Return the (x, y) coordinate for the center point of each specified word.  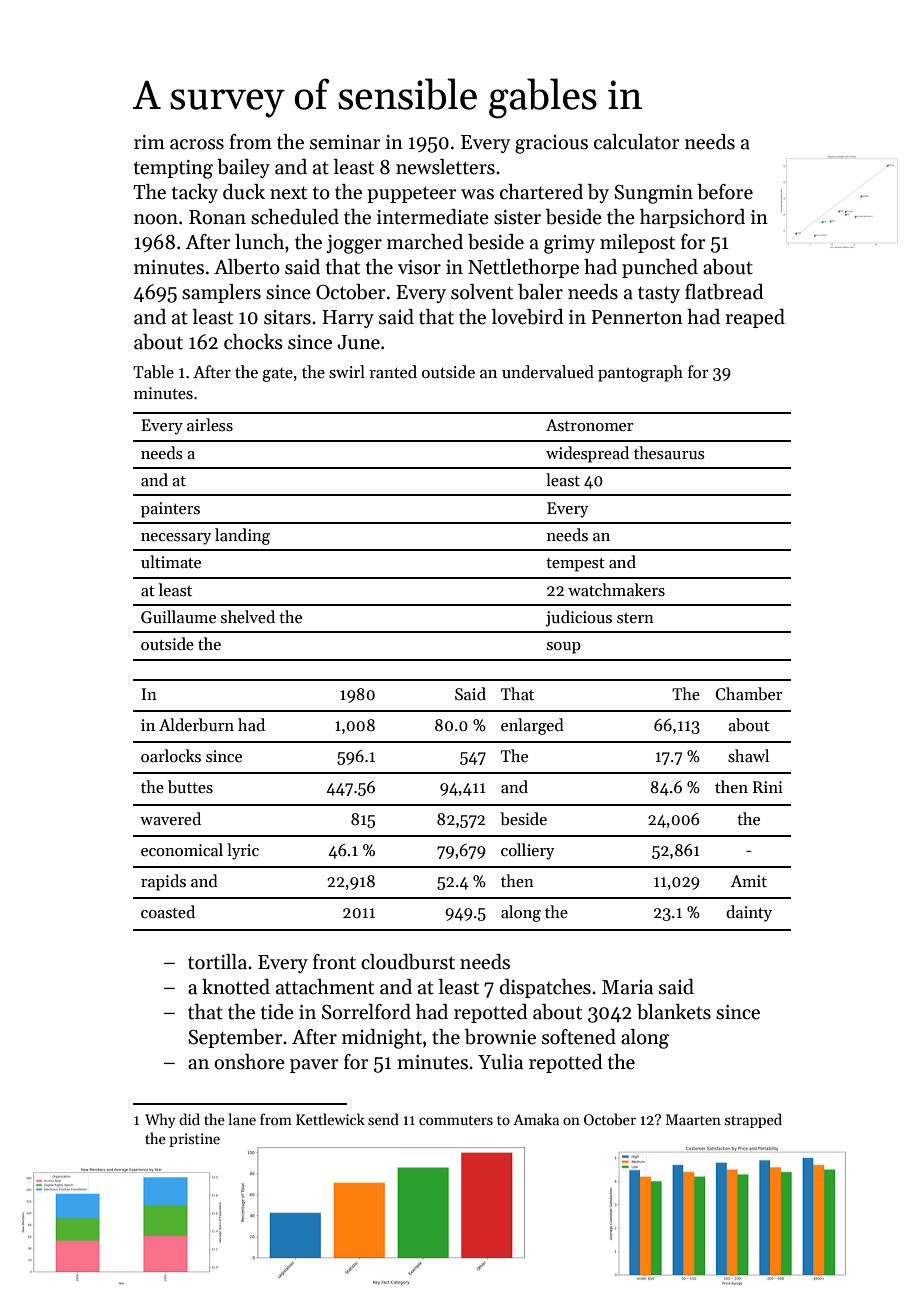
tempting (173, 169)
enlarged (532, 726)
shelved (248, 616)
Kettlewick (330, 1119)
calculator (637, 142)
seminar (345, 142)
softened (579, 1037)
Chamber (749, 694)
